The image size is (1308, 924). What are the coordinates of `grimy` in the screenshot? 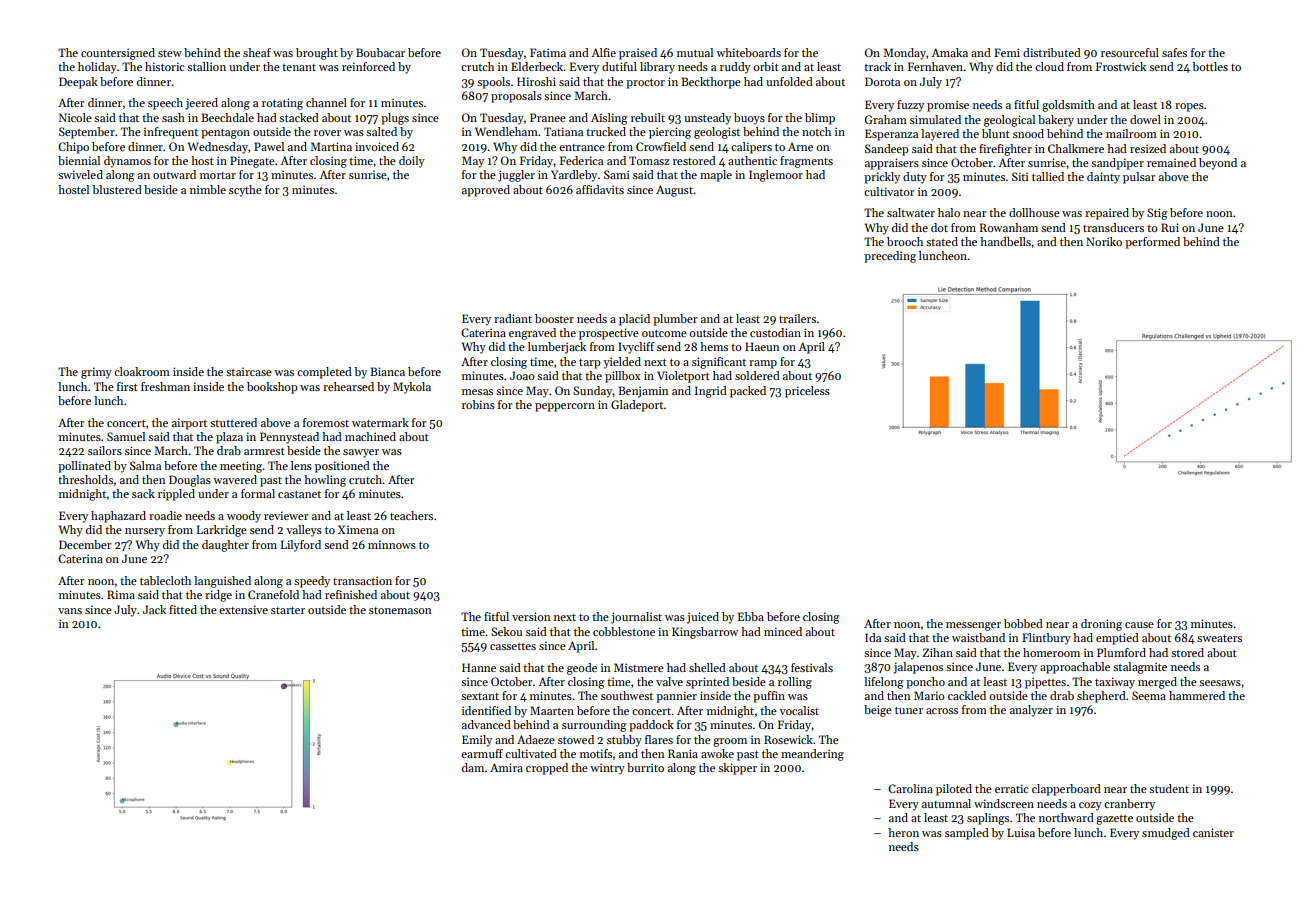 It's located at (96, 373).
